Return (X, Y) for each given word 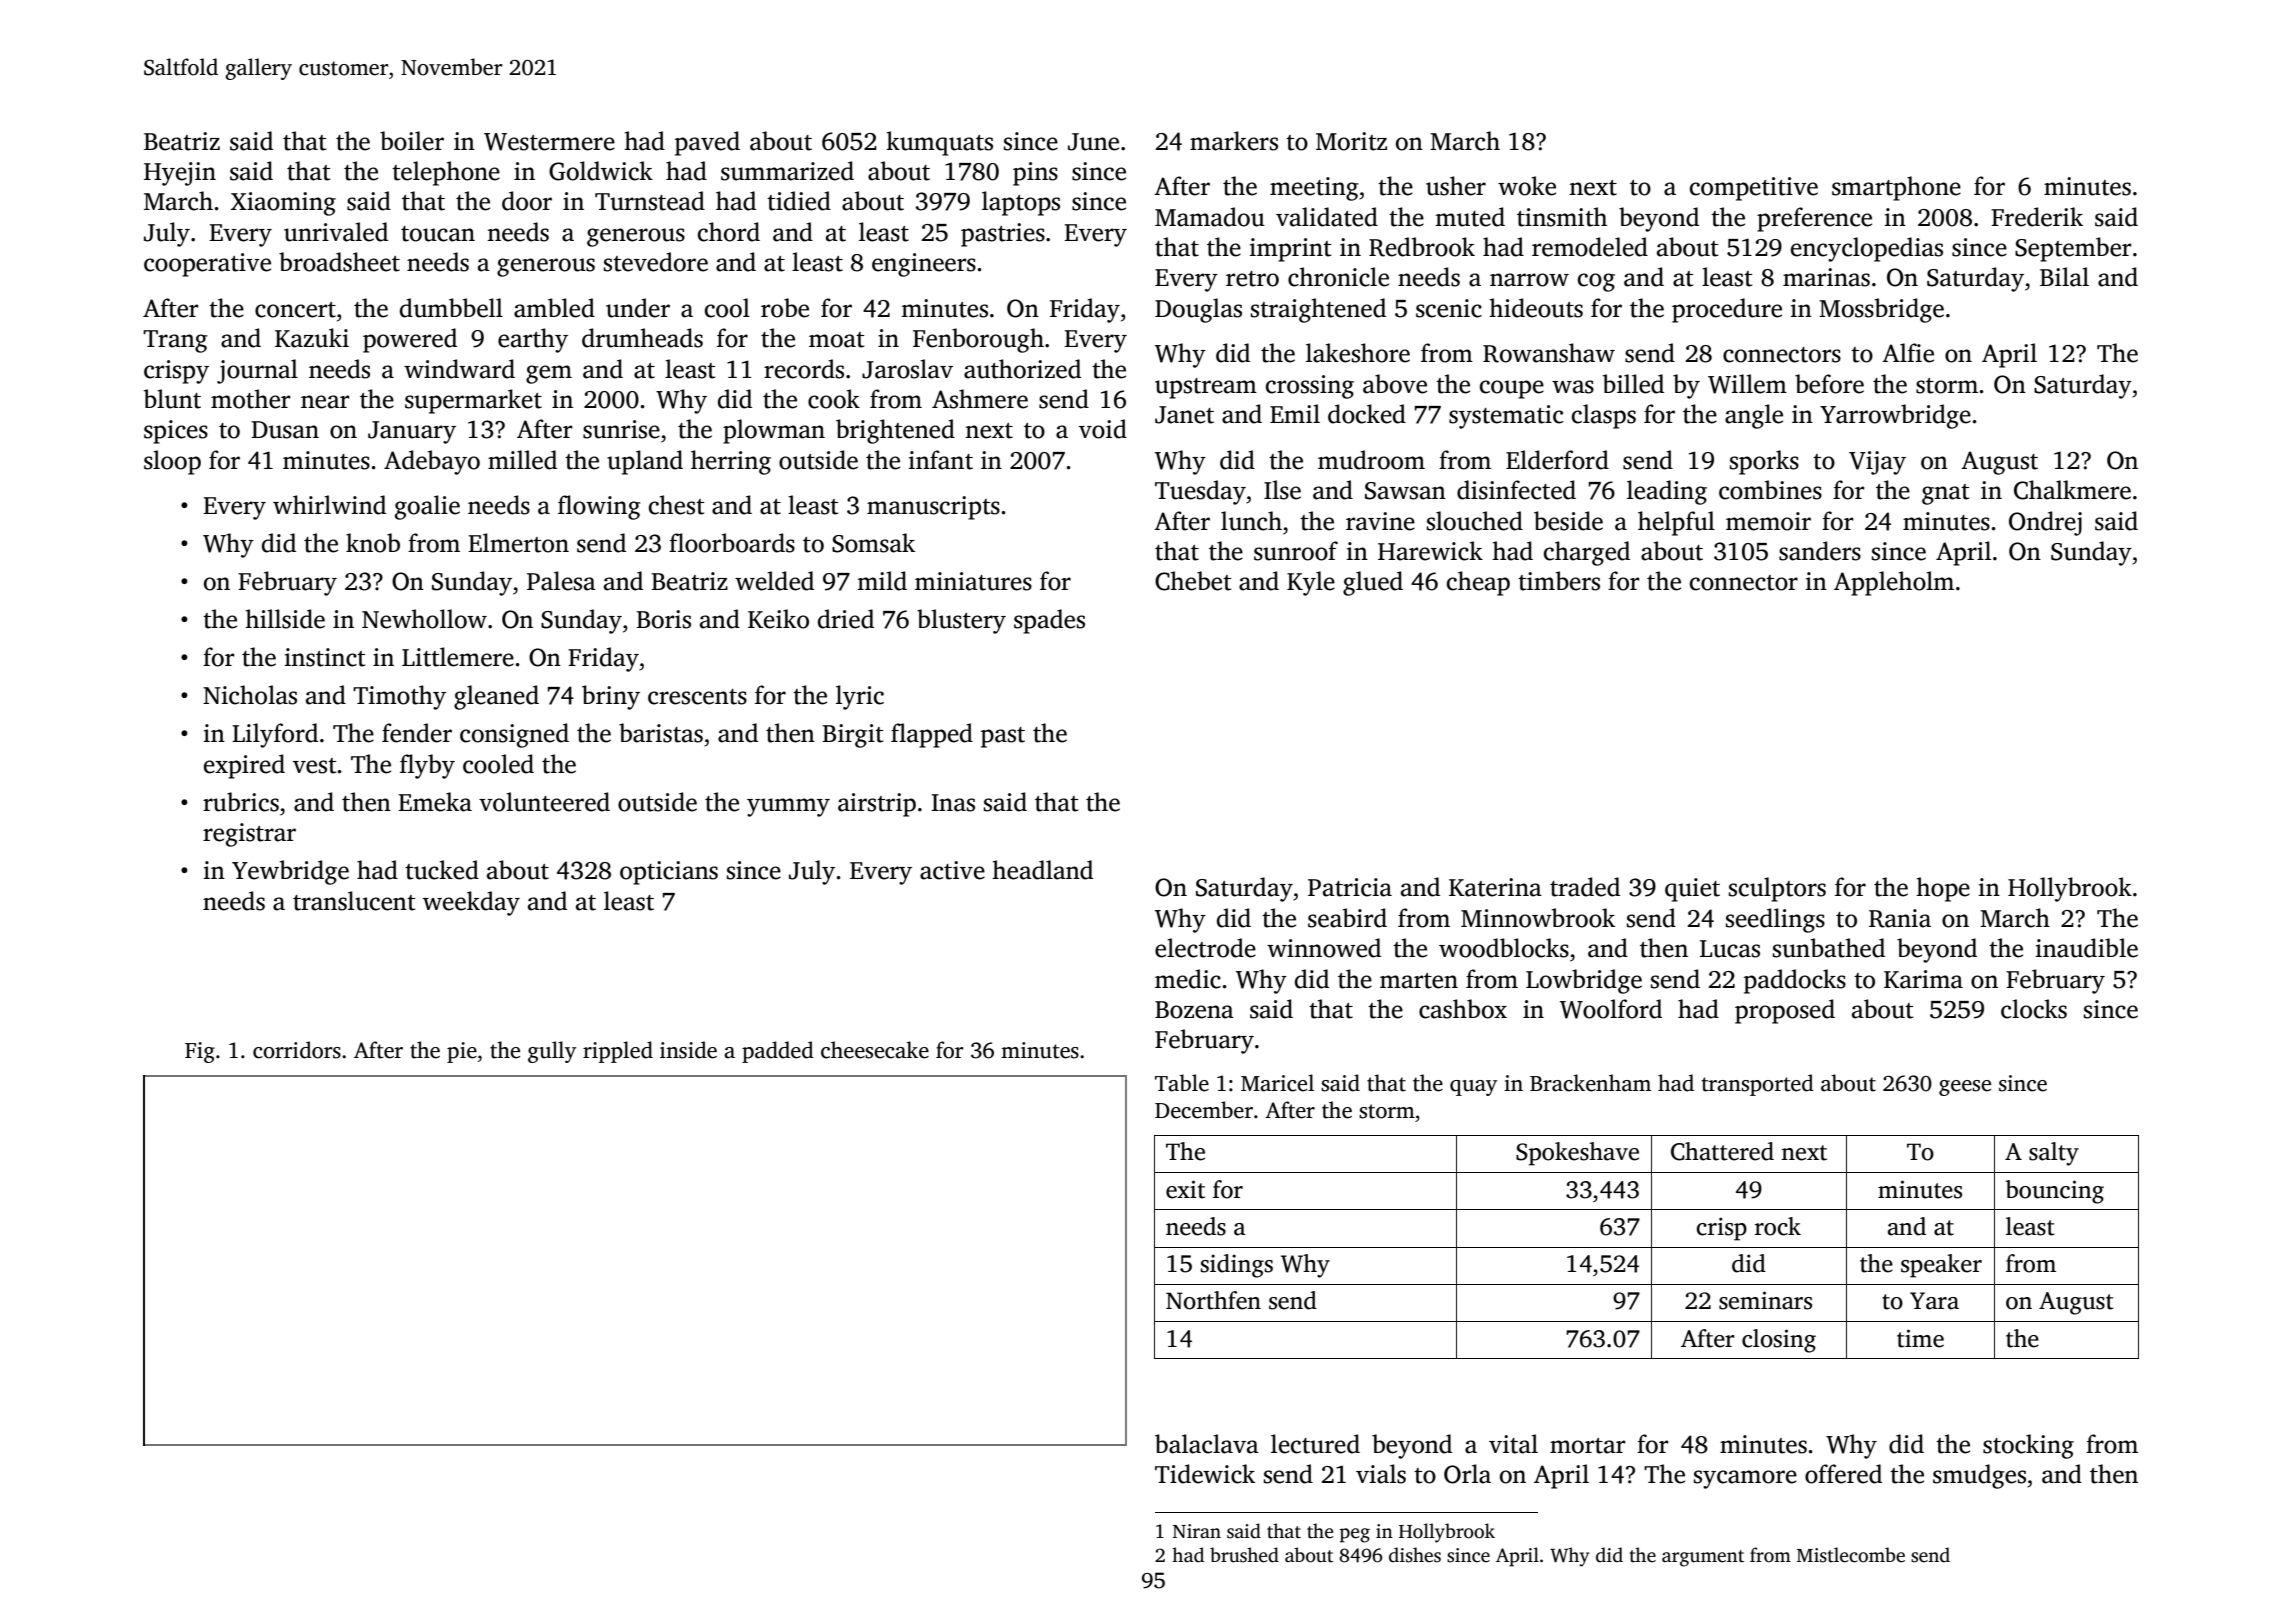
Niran (1197, 1531)
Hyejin (180, 174)
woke (1527, 186)
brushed (1244, 1555)
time (1920, 1338)
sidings (1236, 1266)
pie (462, 1052)
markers (1234, 141)
